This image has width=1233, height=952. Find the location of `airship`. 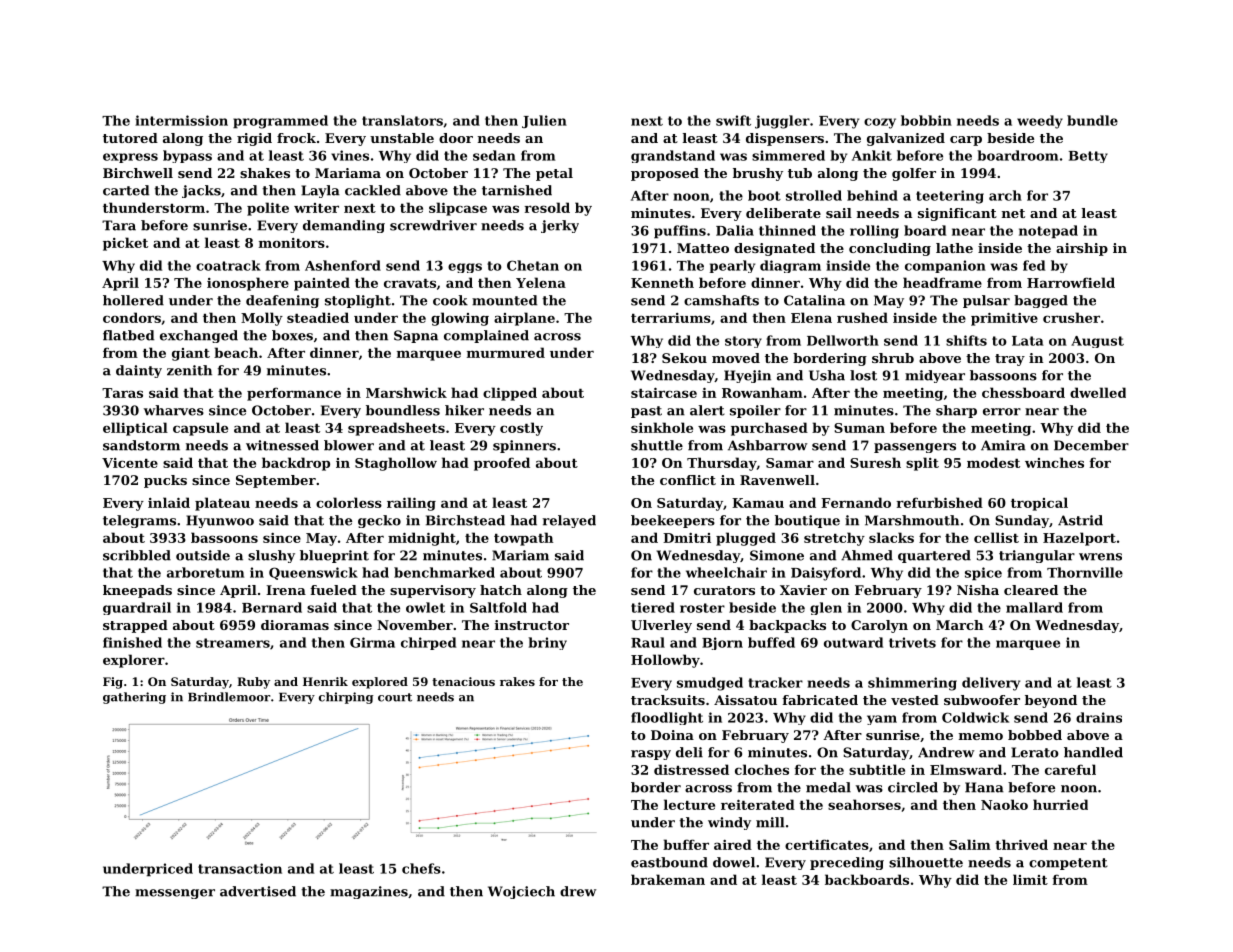

airship is located at coordinates (1082, 249).
